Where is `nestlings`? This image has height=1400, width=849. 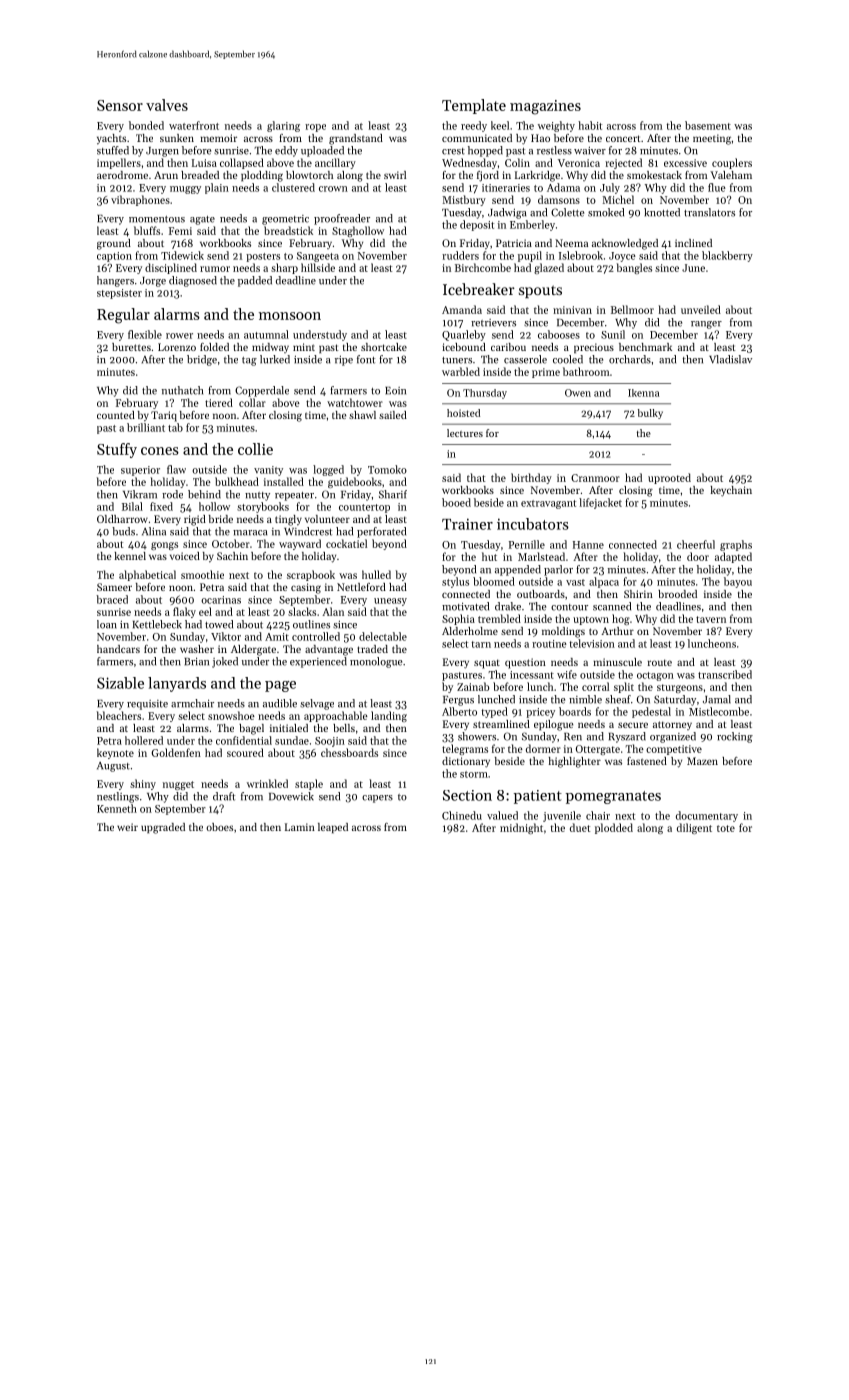
nestlings is located at coordinates (118, 797).
